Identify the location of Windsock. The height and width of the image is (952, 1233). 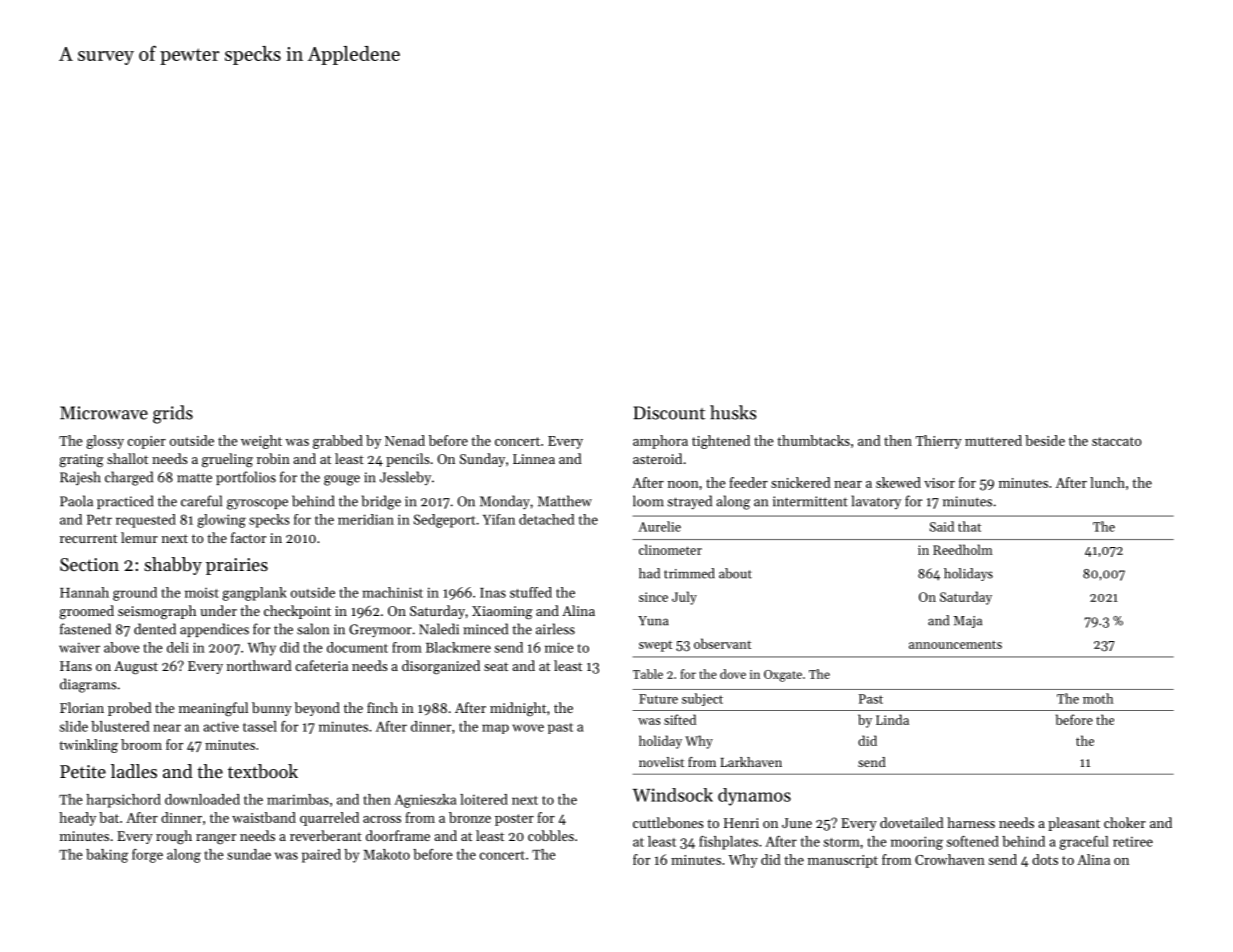
(672, 795).
